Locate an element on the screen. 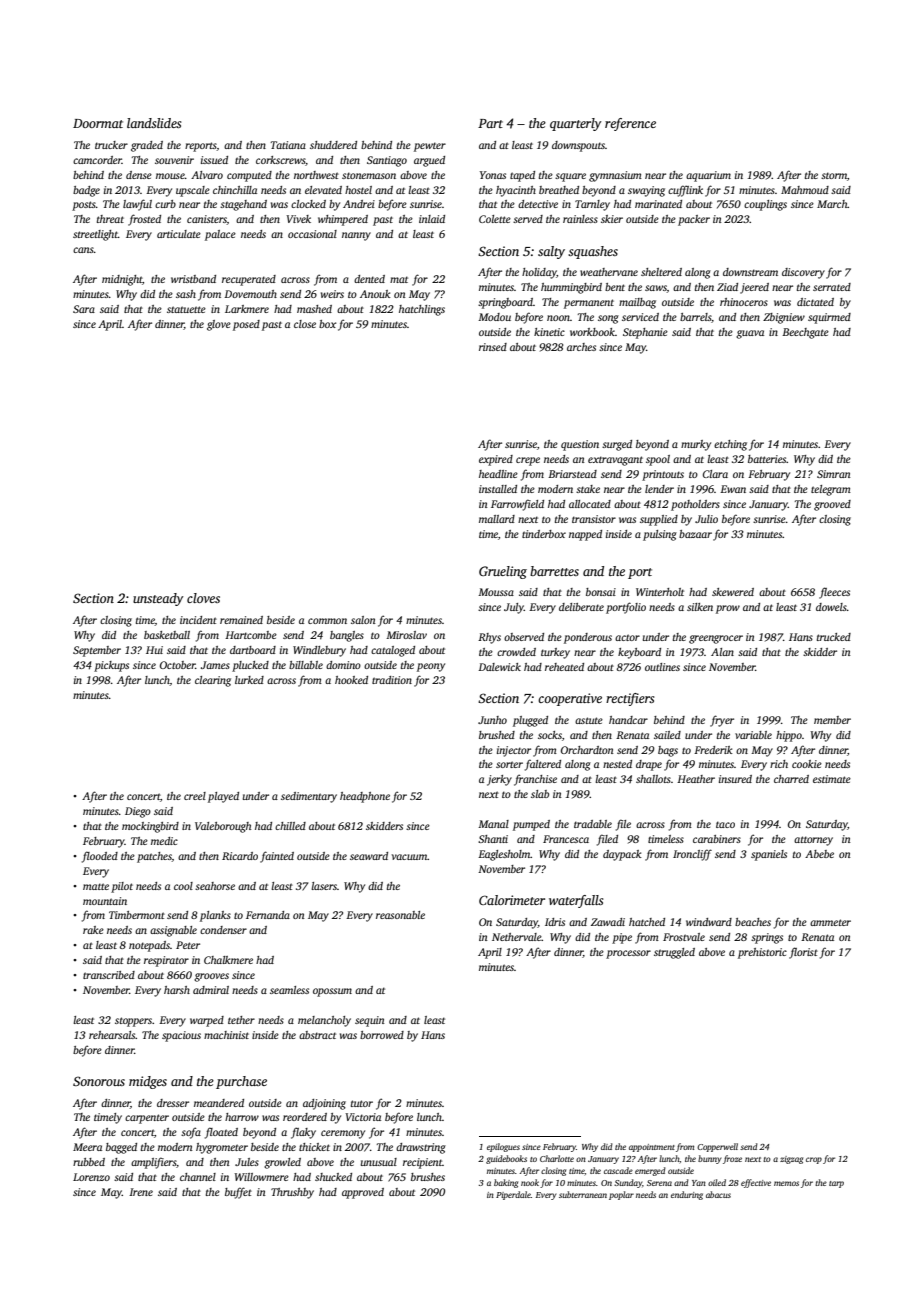 This screenshot has height=1314, width=924. unsteady is located at coordinates (158, 599).
